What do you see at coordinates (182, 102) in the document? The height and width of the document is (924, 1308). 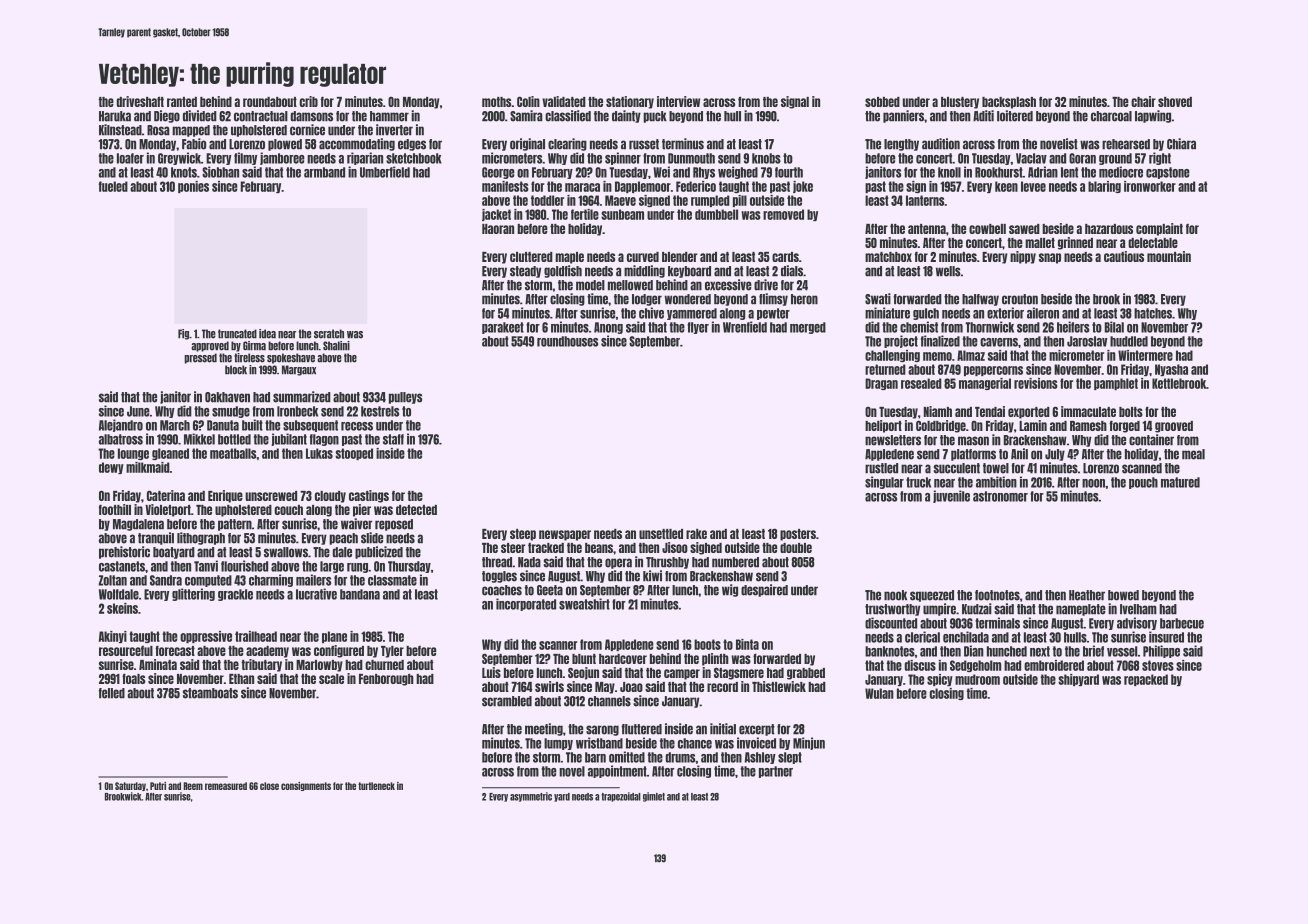 I see `ranted` at bounding box center [182, 102].
